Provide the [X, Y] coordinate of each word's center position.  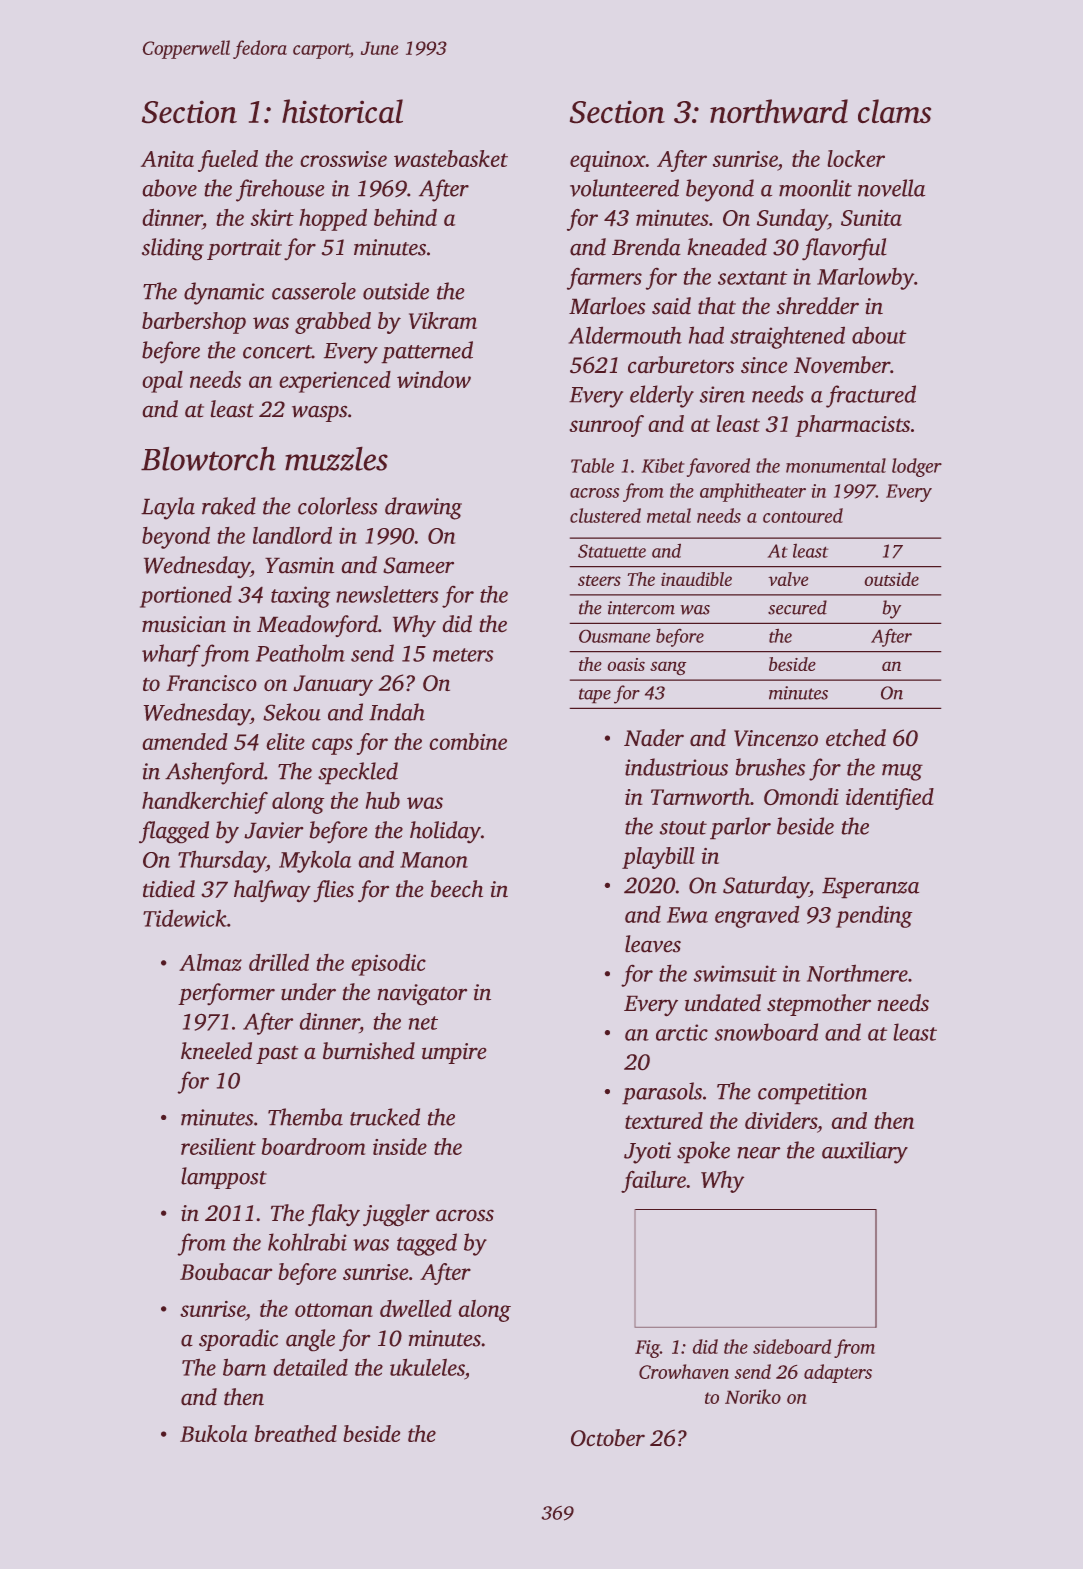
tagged [427, 1244]
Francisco [211, 683]
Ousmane [614, 636]
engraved [757, 917]
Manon [434, 860]
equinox [608, 161]
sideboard [792, 1346]
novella [891, 188]
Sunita [871, 218]
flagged [174, 832]
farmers [604, 279]
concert [277, 352]
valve [788, 579]
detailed [311, 1367]
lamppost [224, 1178]
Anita [167, 159]
